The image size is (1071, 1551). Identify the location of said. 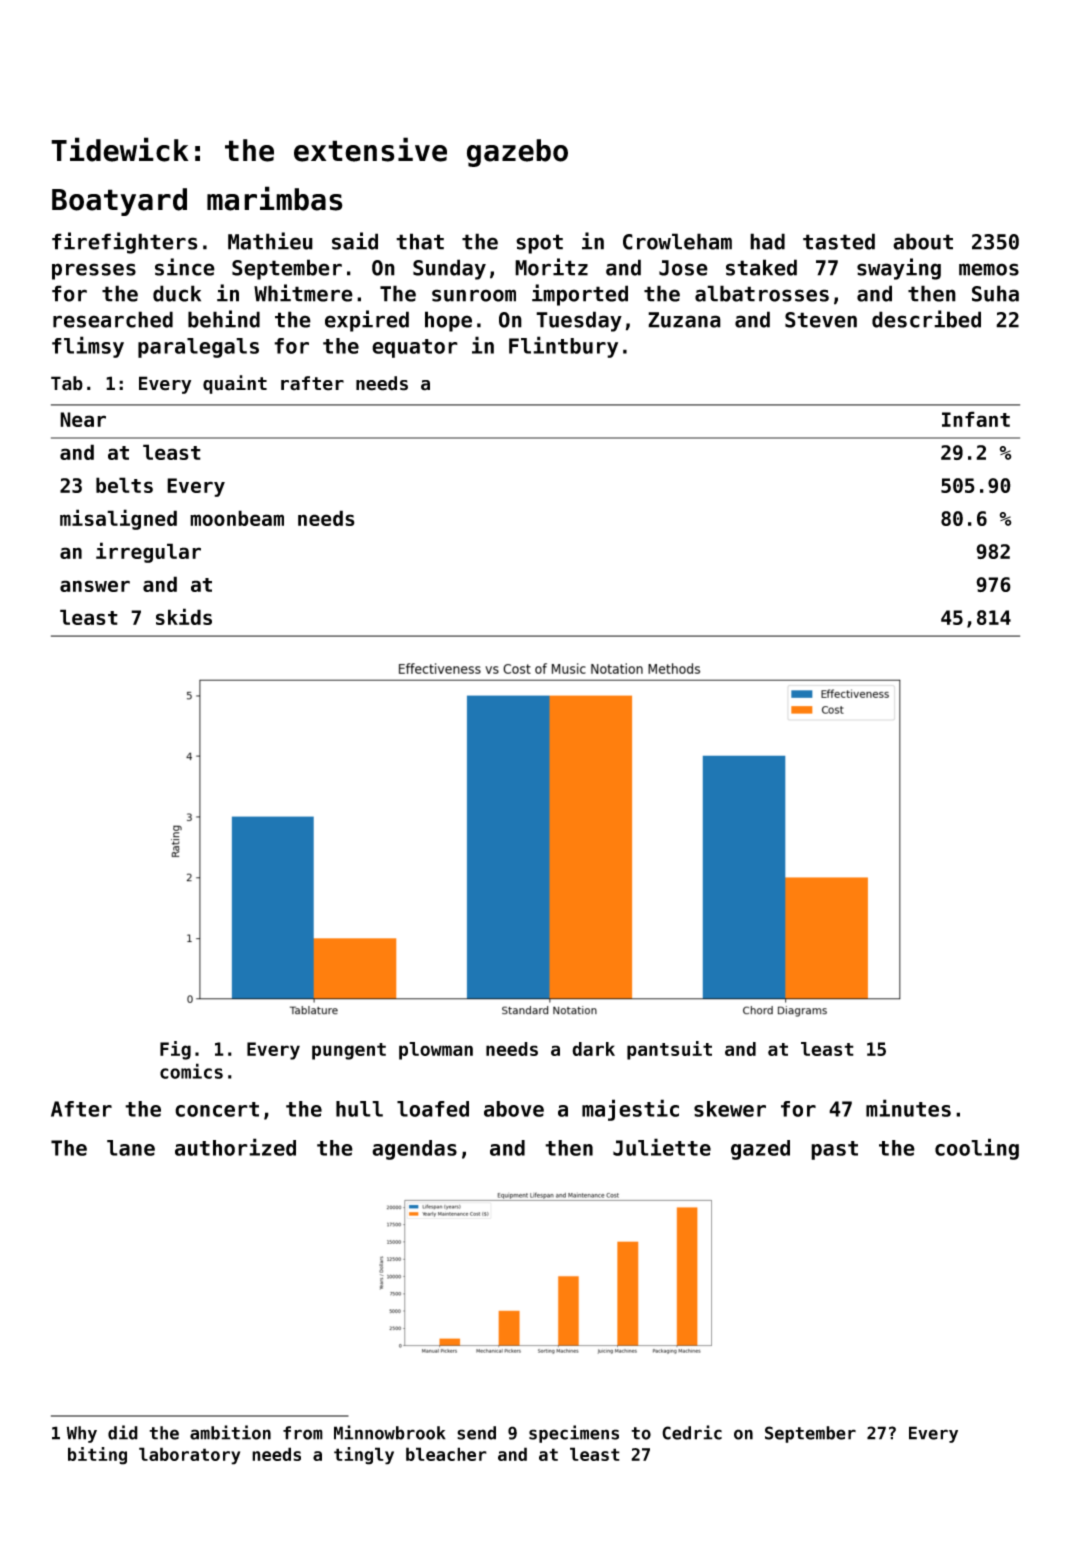
(355, 241).
